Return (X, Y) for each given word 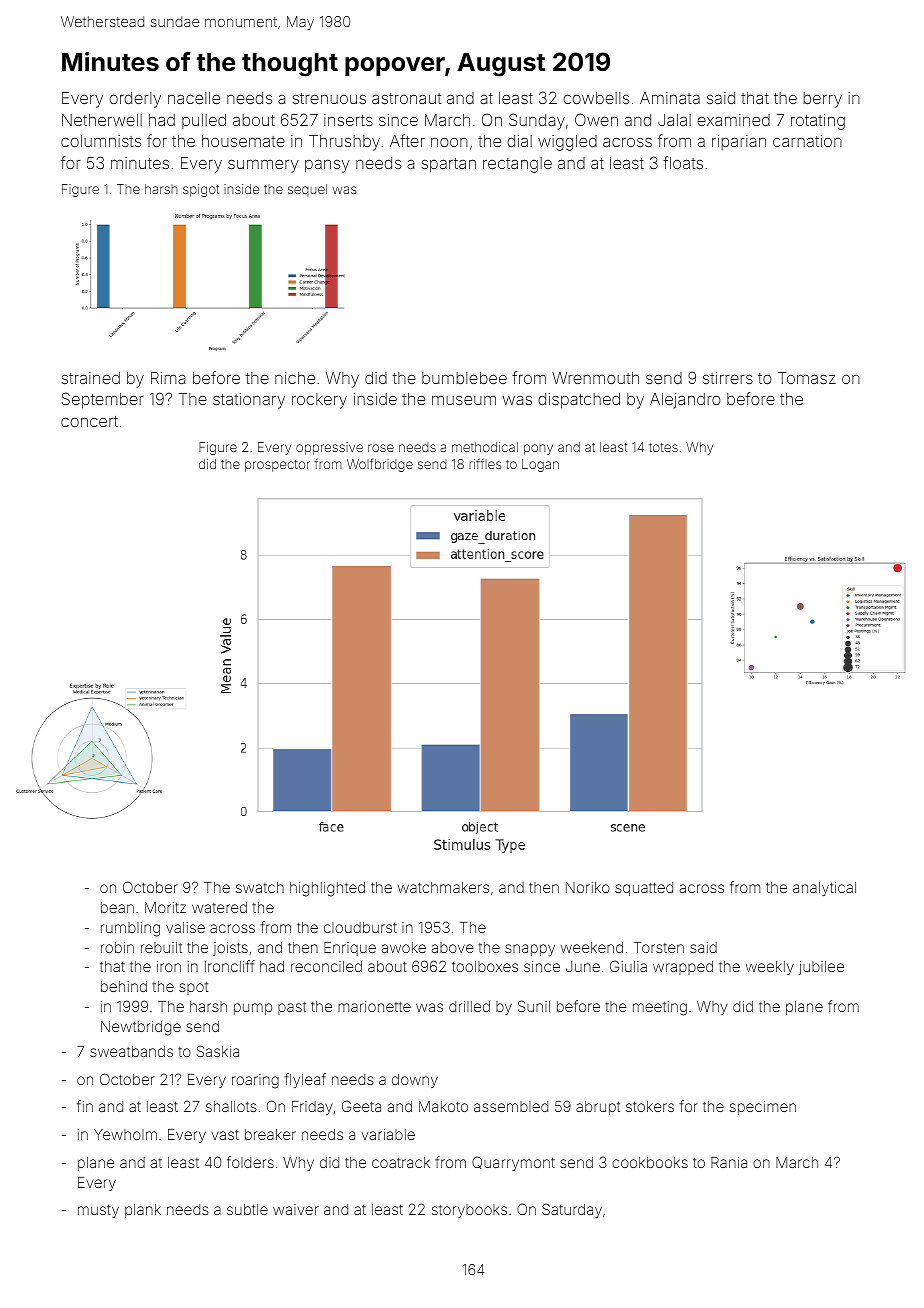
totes (663, 447)
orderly (135, 100)
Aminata (670, 98)
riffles (485, 463)
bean (117, 907)
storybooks (469, 1211)
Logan (540, 465)
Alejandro (685, 401)
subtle (247, 1209)
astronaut (406, 98)
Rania (729, 1162)
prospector (277, 466)
